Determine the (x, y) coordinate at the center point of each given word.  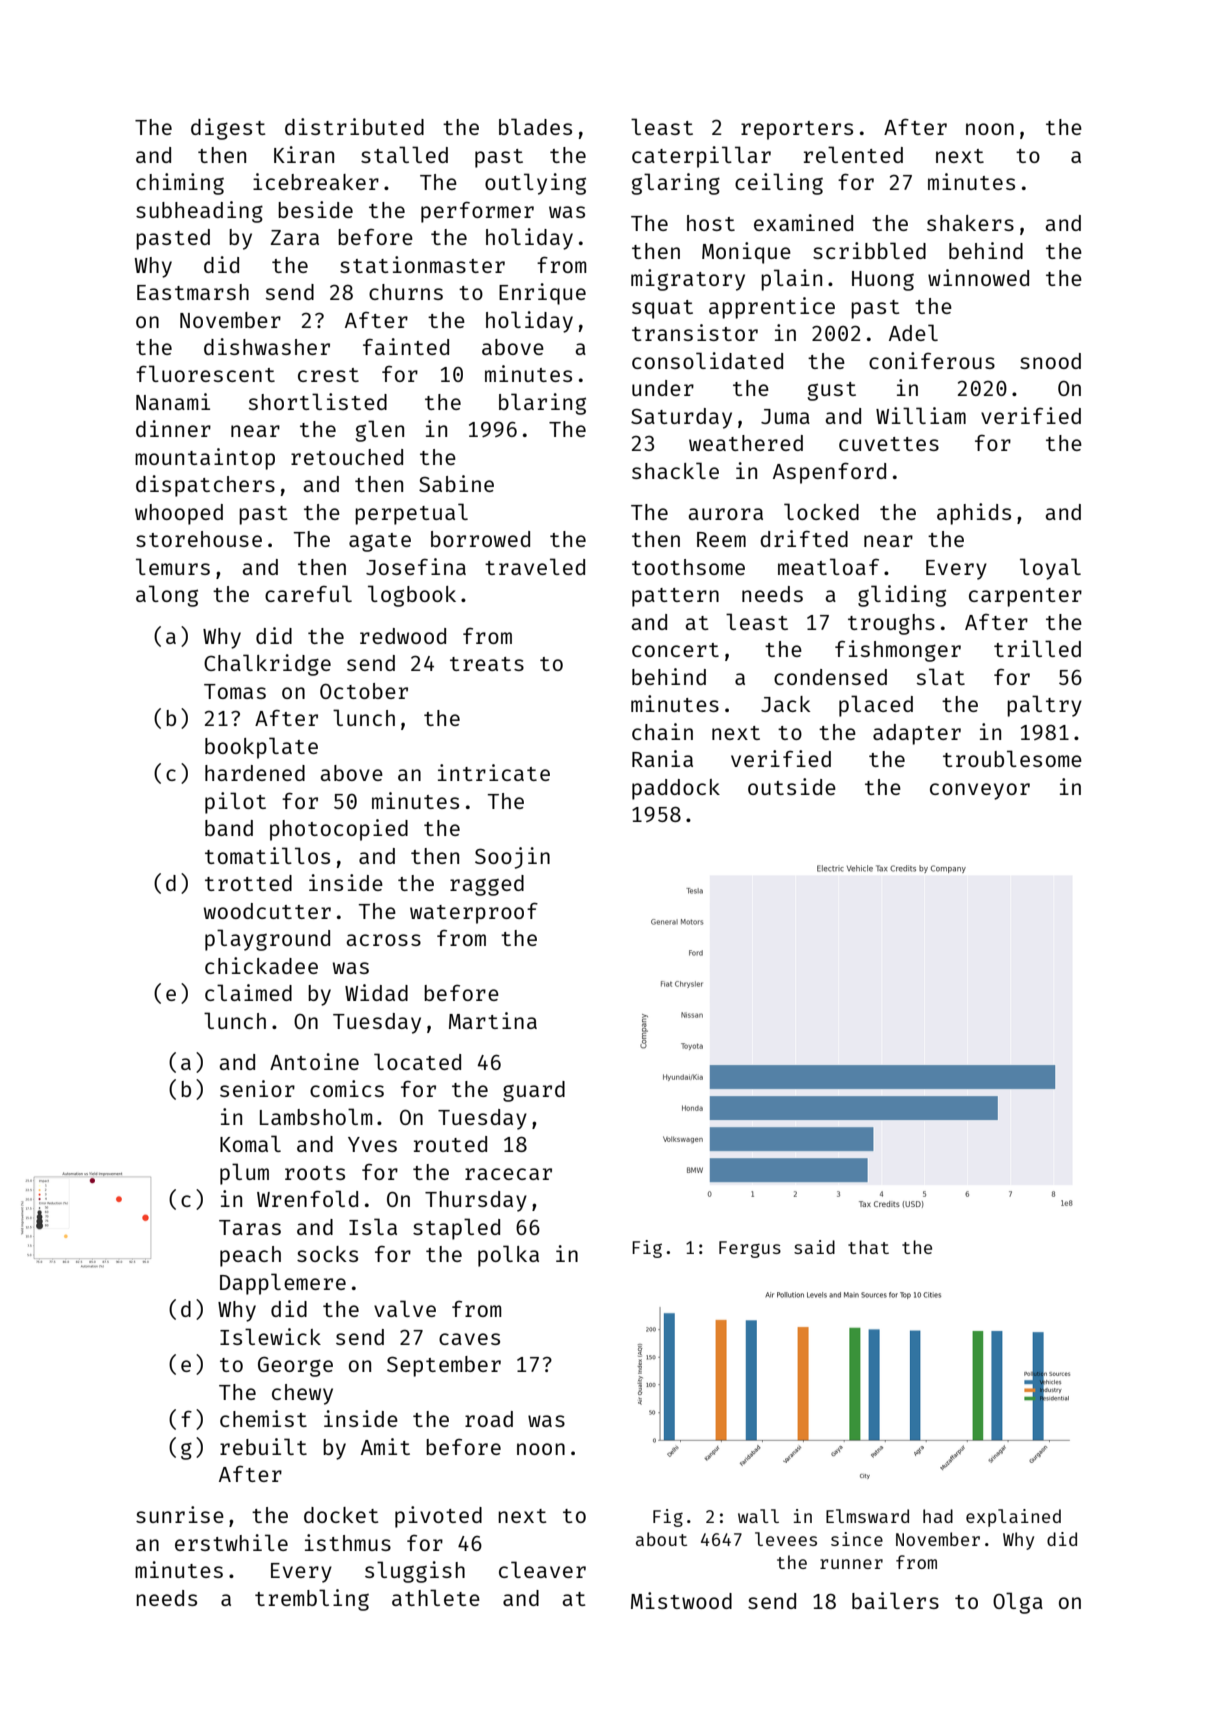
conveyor (980, 791)
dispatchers (205, 486)
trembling (312, 1600)
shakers (970, 223)
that (868, 1247)
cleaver (542, 1569)
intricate (494, 772)
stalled (404, 154)
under (663, 388)
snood (1050, 361)
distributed (354, 126)
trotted (248, 883)
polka (508, 1256)
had (938, 1516)
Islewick (270, 1336)
